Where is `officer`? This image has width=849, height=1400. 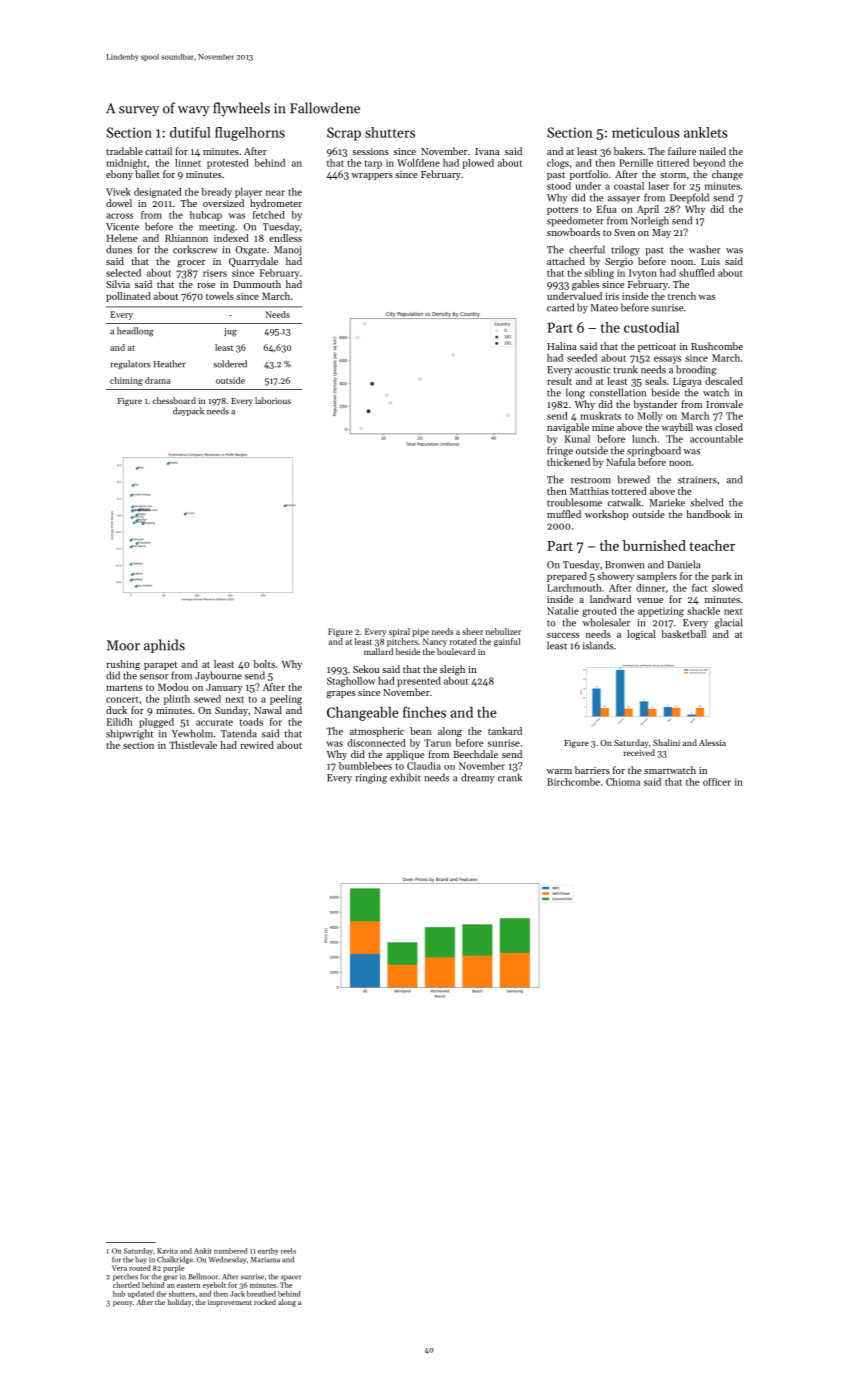
officer is located at coordinates (717, 782).
